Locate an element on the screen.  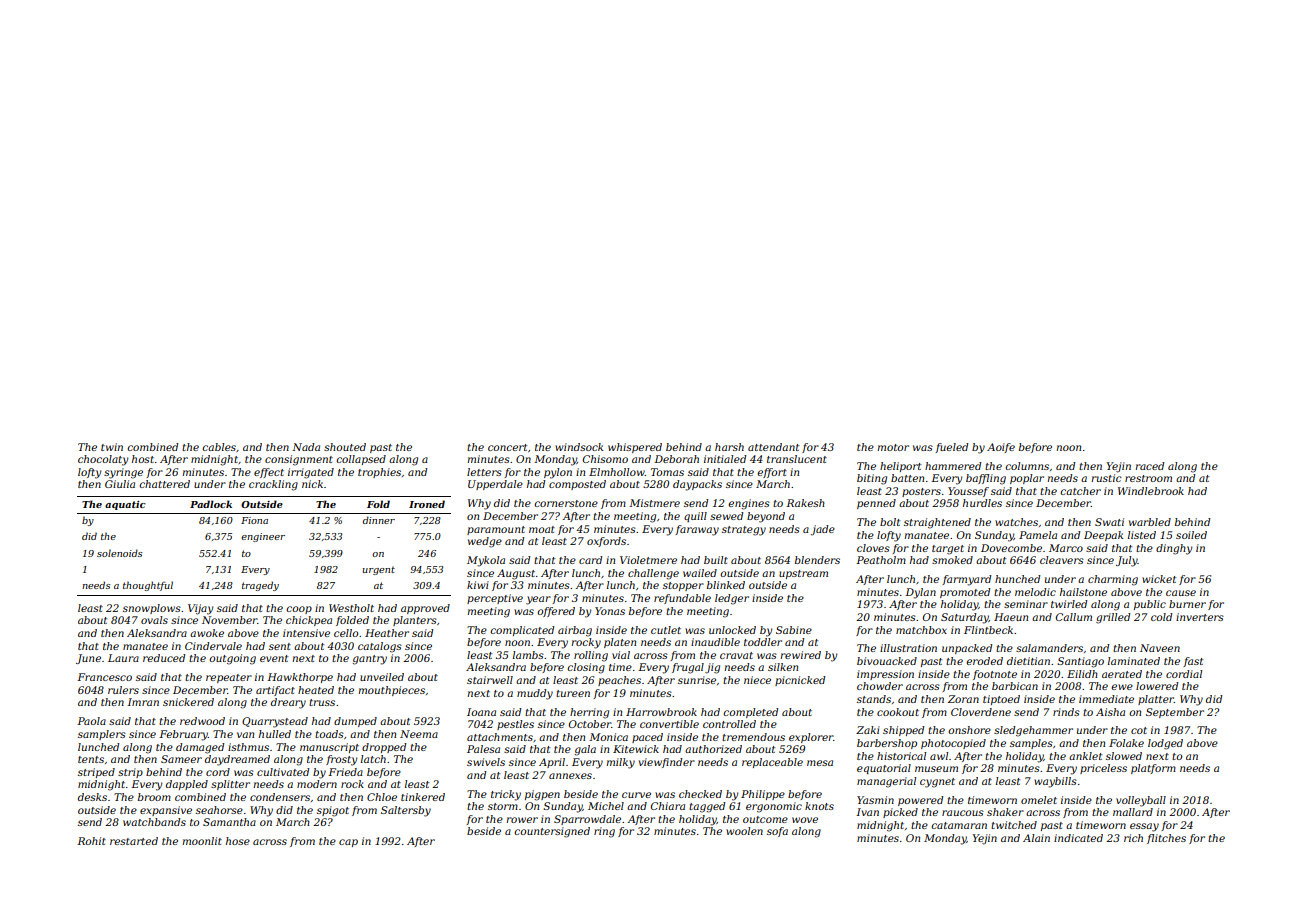
Rohit is located at coordinates (91, 841).
